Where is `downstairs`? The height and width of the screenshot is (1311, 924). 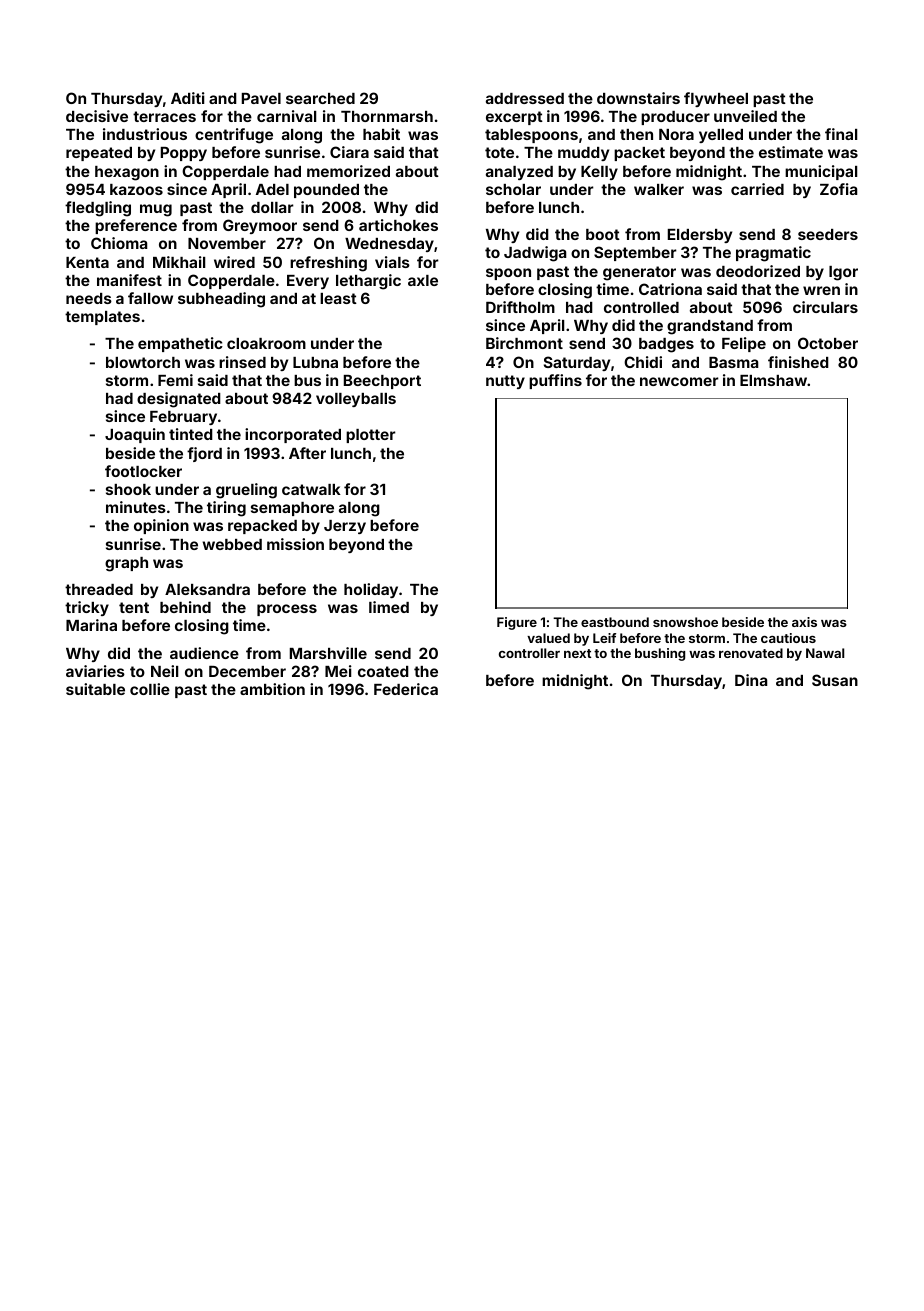
downstairs is located at coordinates (638, 98).
